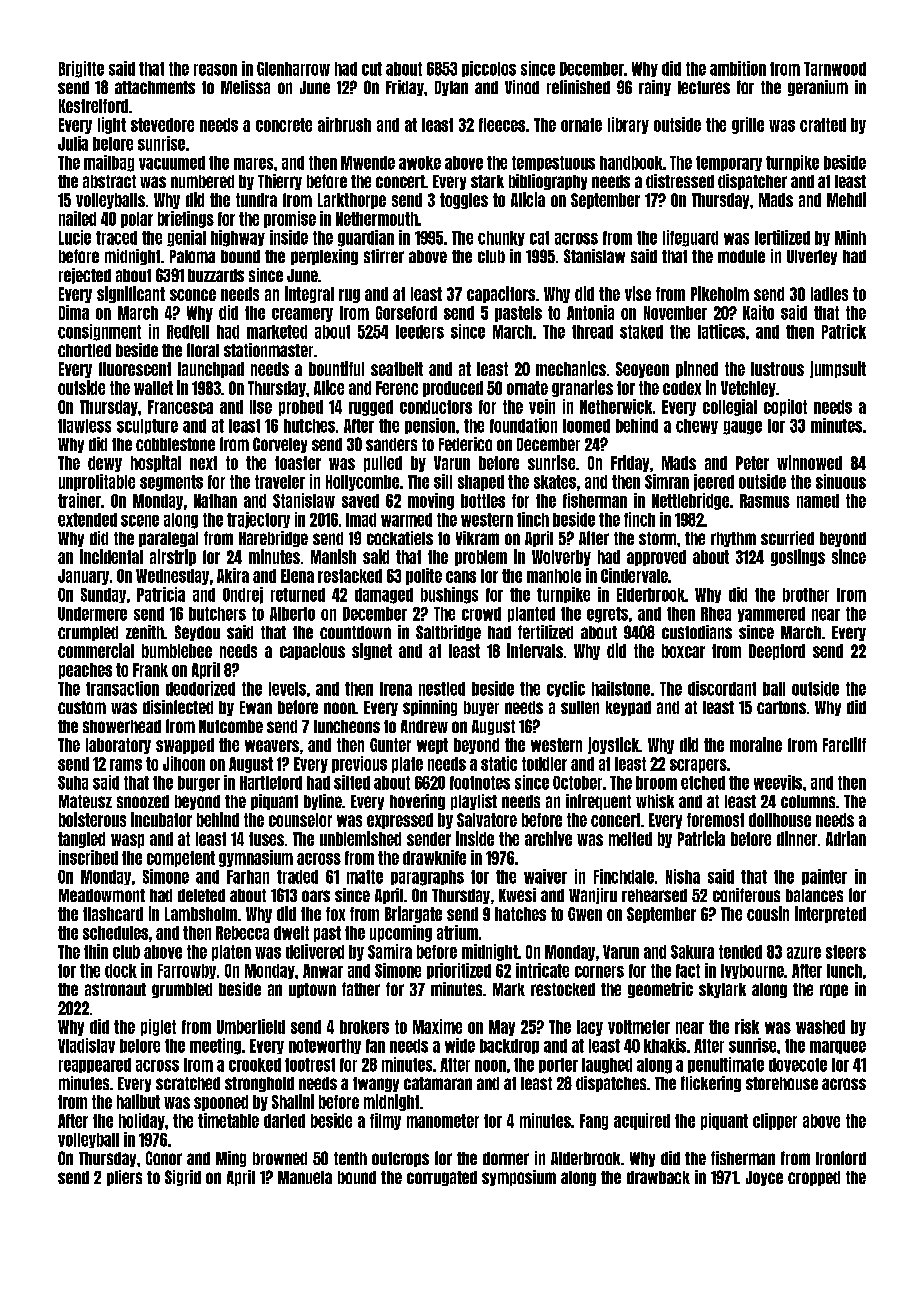  What do you see at coordinates (361, 989) in the screenshot?
I see `father` at bounding box center [361, 989].
